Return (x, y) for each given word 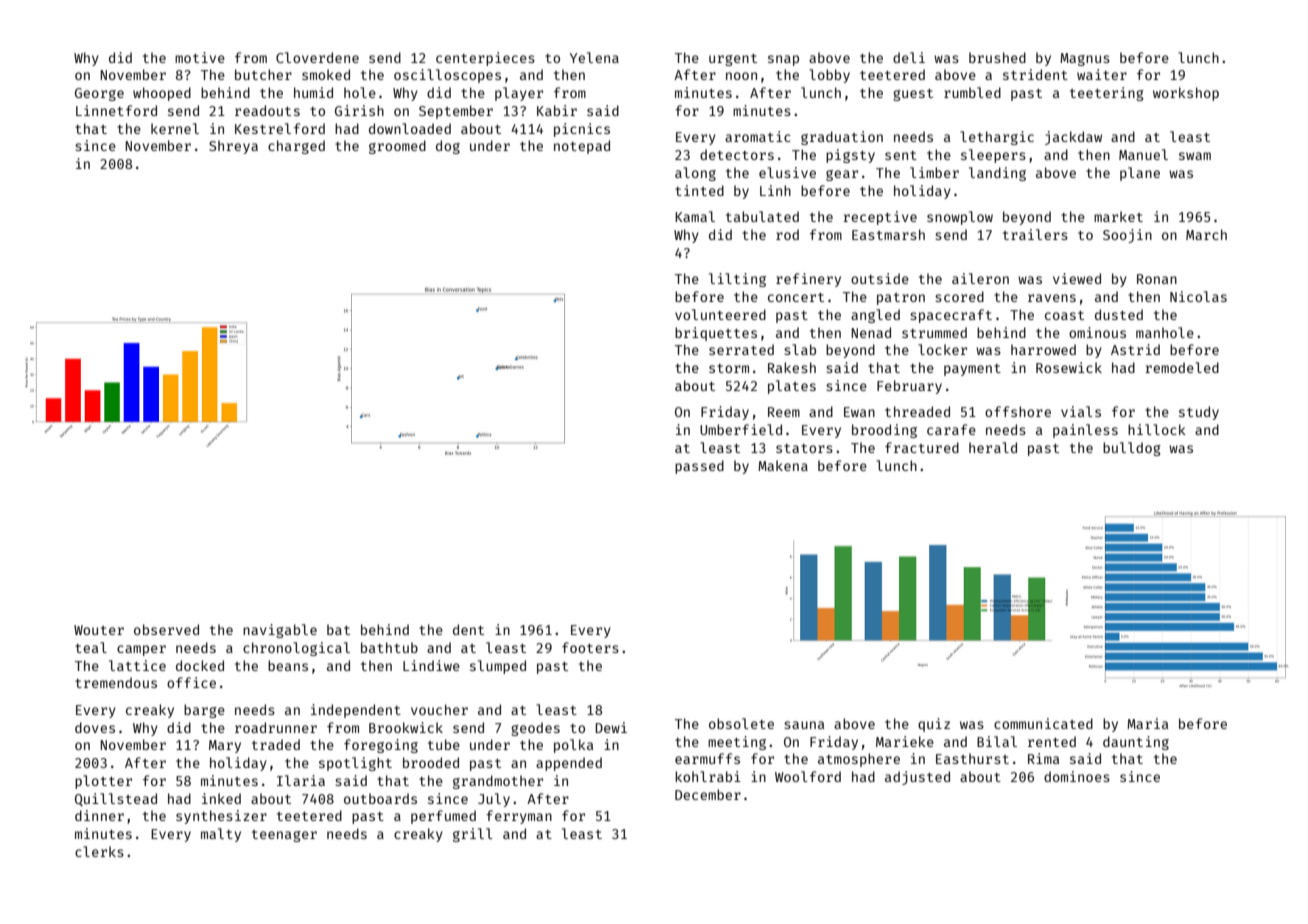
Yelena (594, 57)
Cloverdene (317, 57)
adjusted (917, 778)
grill (473, 835)
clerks (99, 851)
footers (590, 647)
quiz (934, 725)
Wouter (99, 630)
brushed (997, 57)
